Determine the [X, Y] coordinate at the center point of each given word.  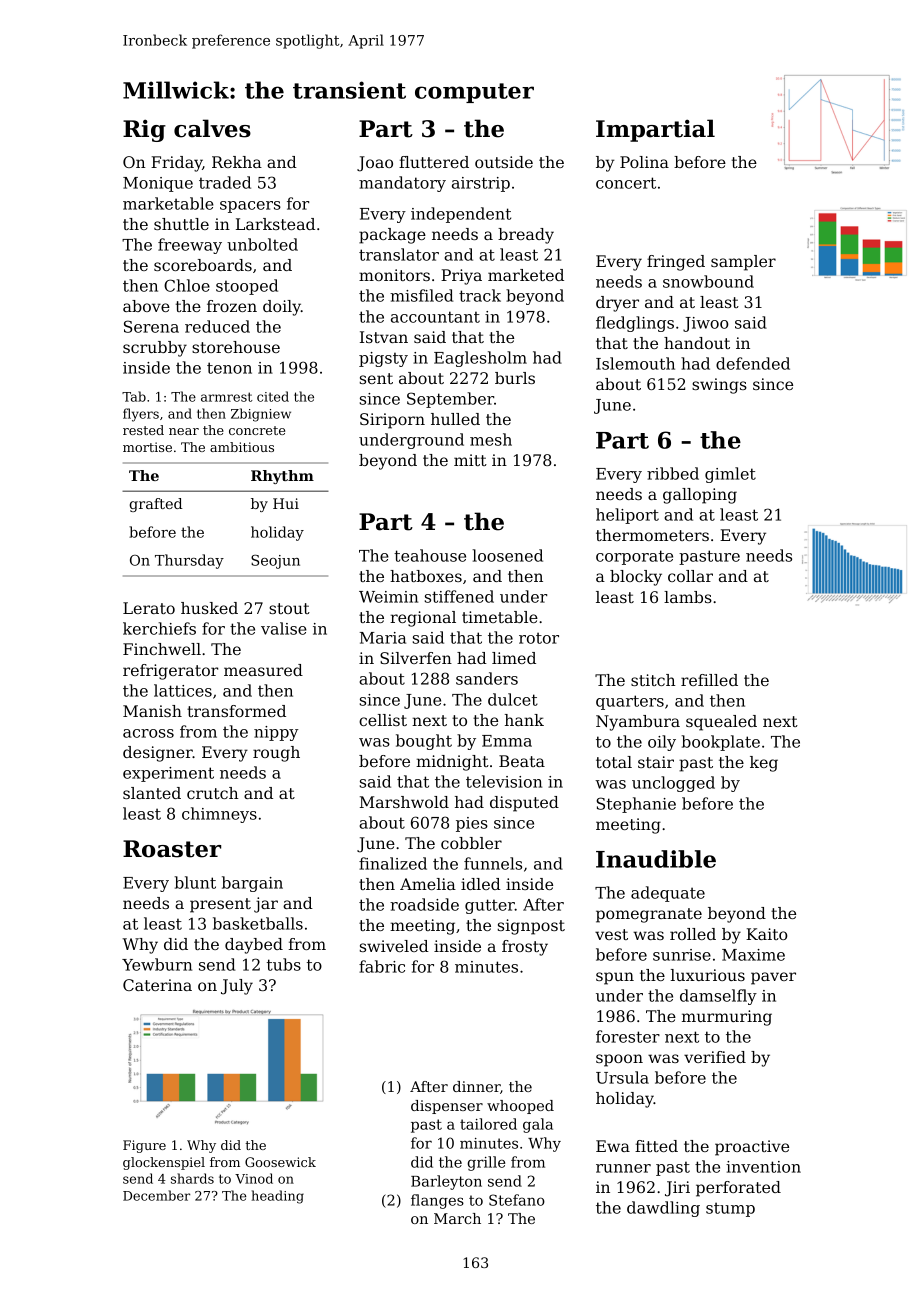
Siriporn [392, 421]
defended [753, 363]
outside [504, 162]
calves [212, 128]
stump [730, 1209]
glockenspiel [164, 1163]
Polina [644, 162]
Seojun [275, 562]
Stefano [517, 1200]
